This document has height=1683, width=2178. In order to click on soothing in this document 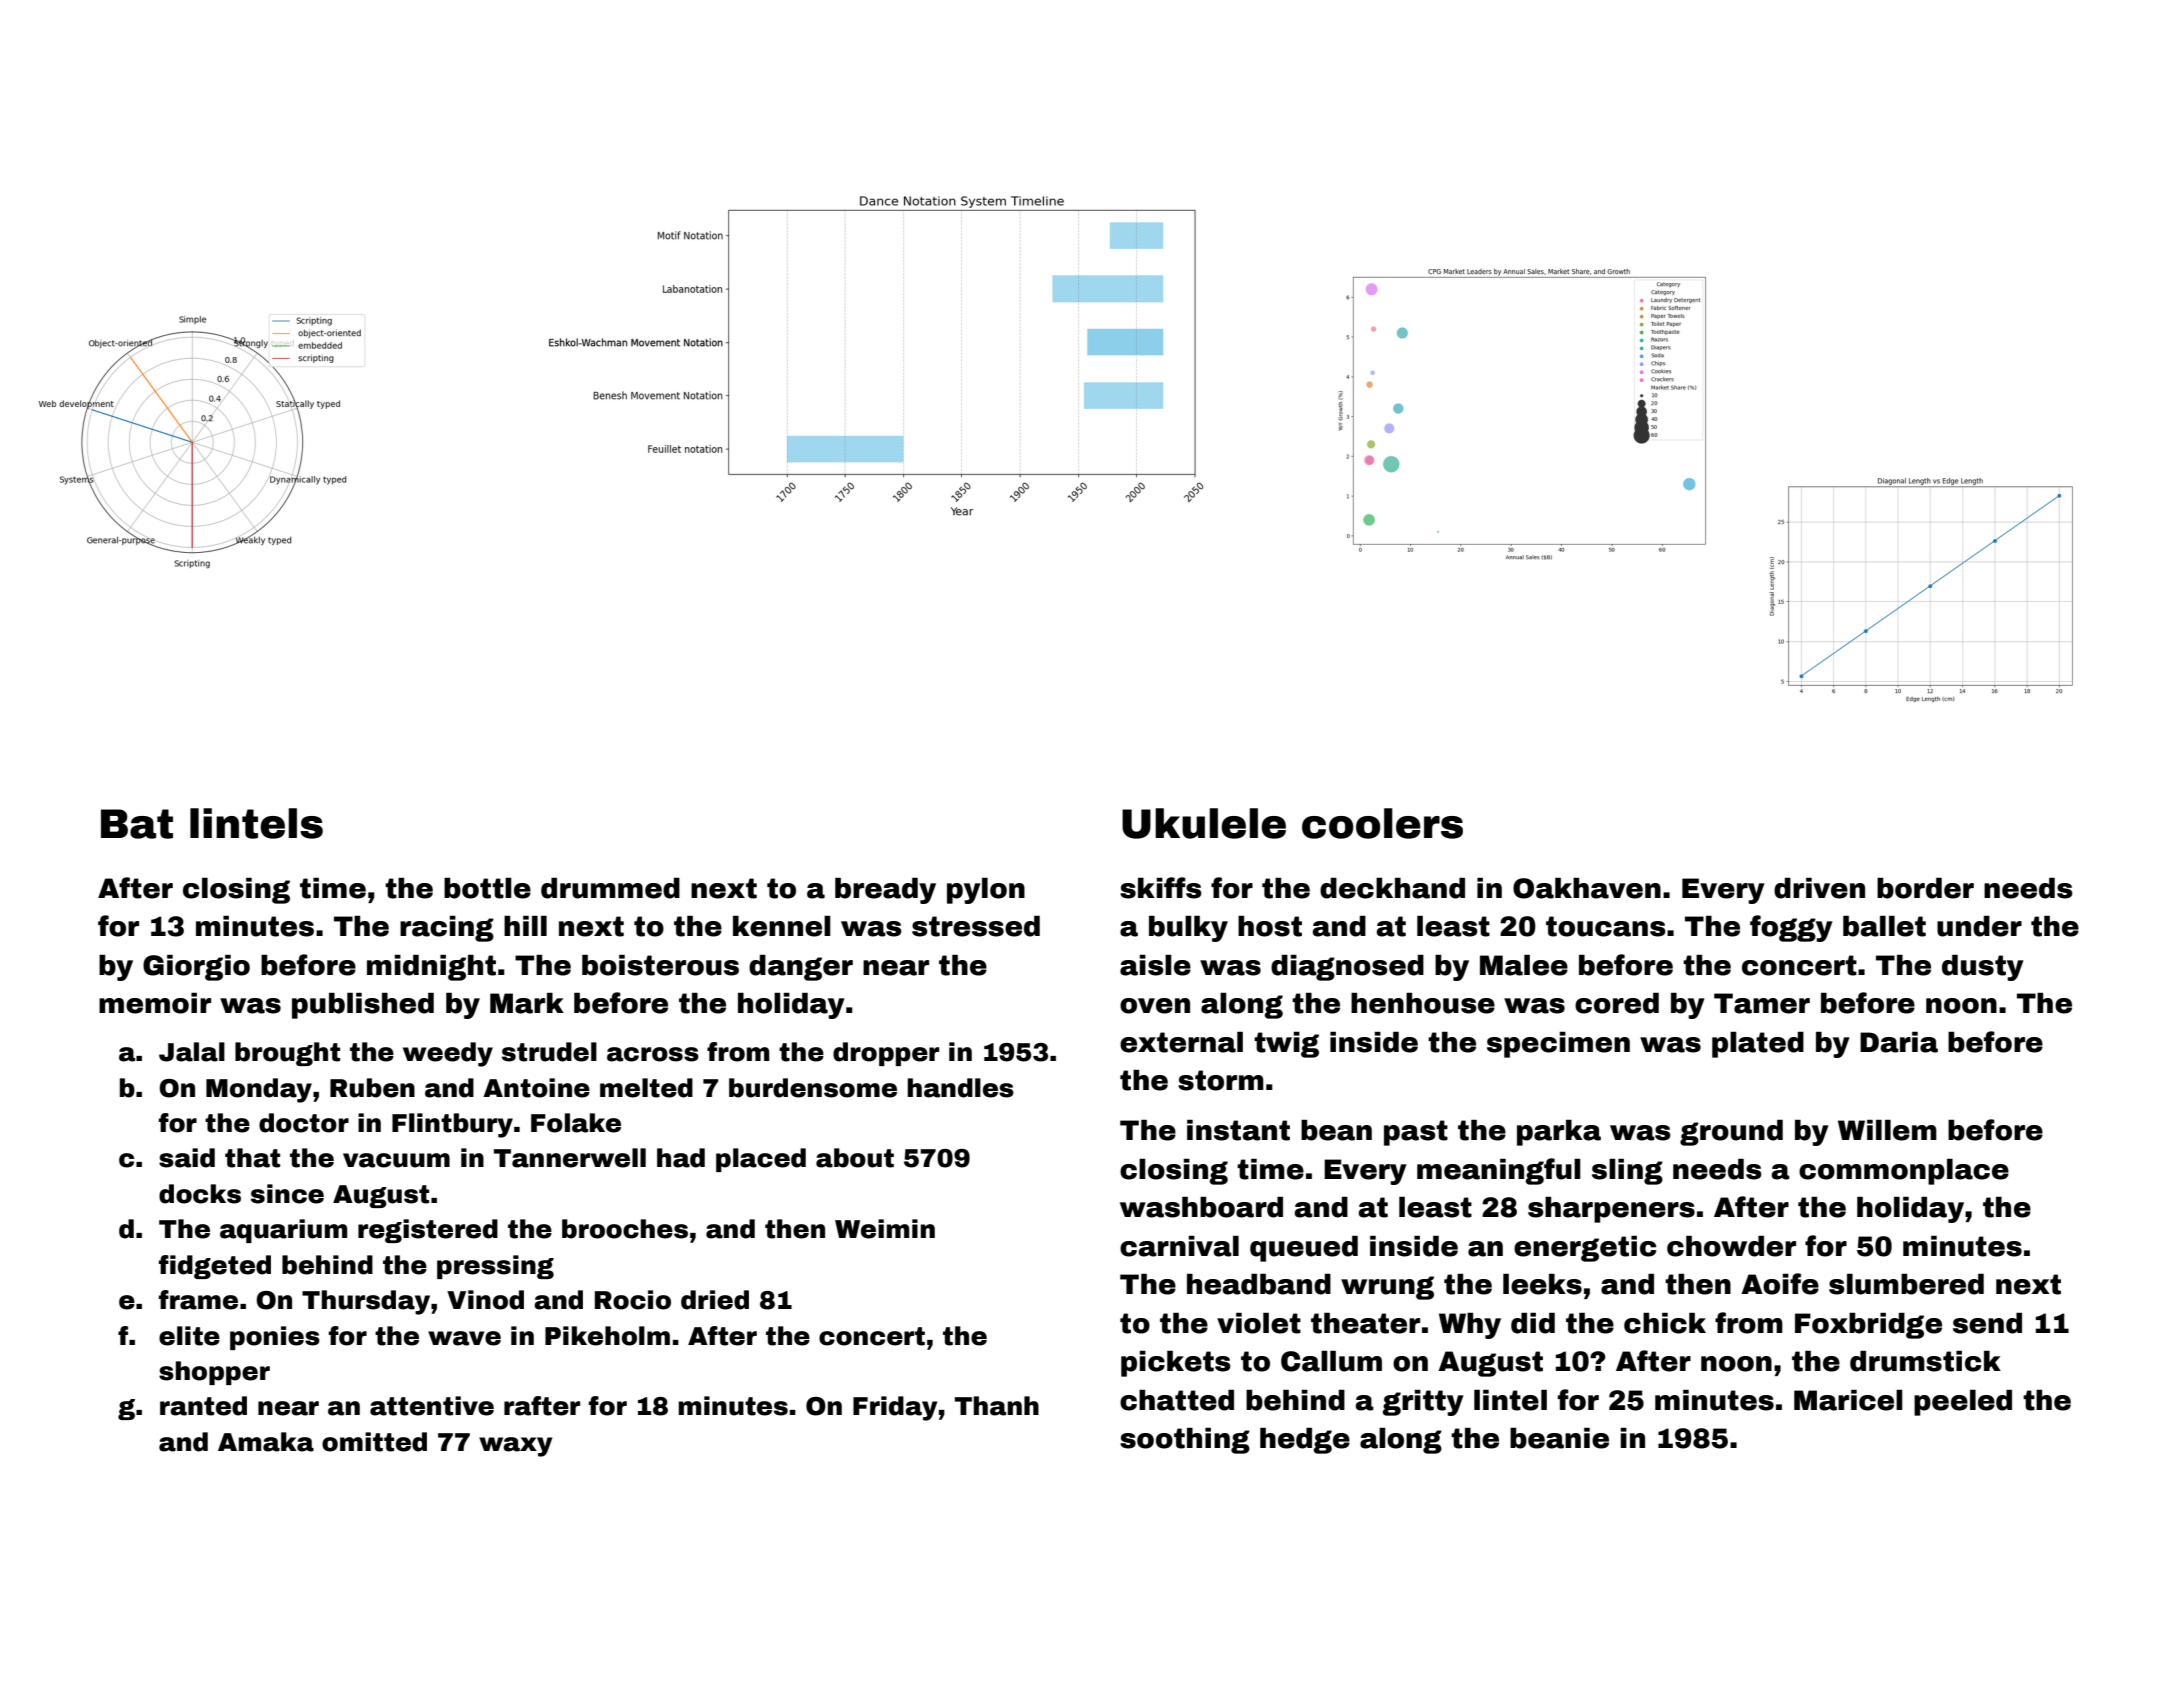, I will do `click(1185, 1441)`.
